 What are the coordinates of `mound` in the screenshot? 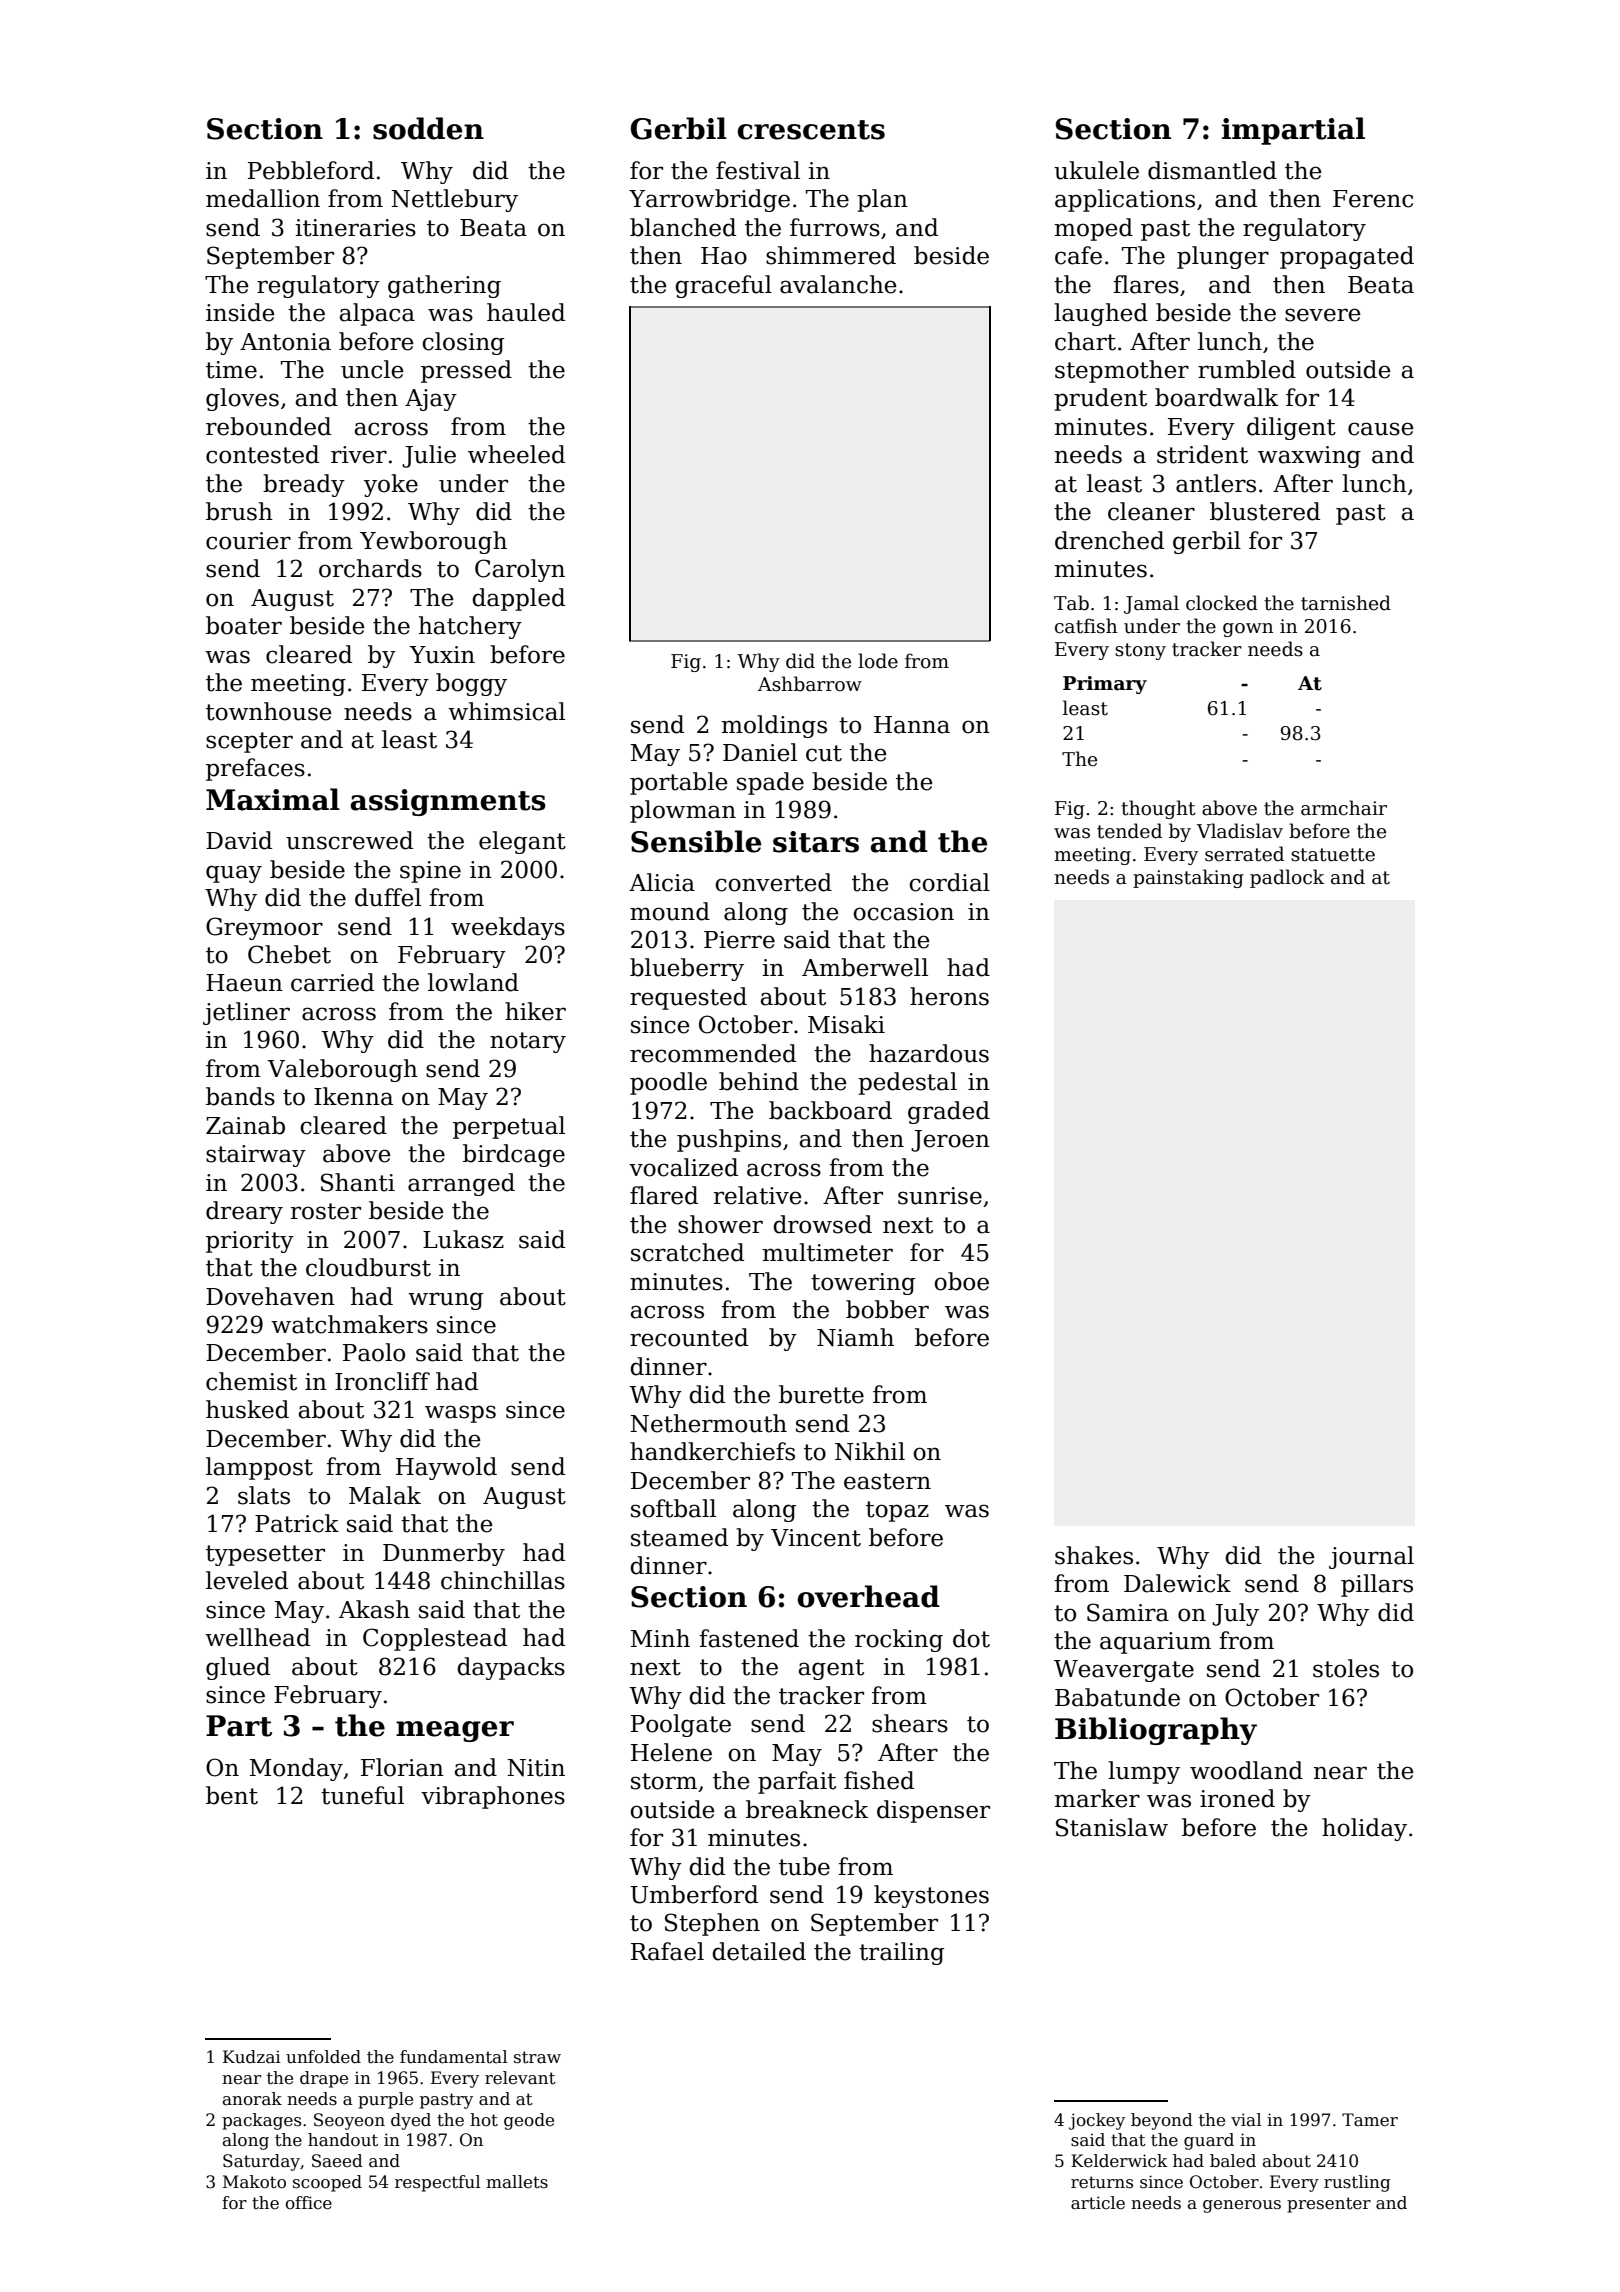 It's located at (670, 911).
